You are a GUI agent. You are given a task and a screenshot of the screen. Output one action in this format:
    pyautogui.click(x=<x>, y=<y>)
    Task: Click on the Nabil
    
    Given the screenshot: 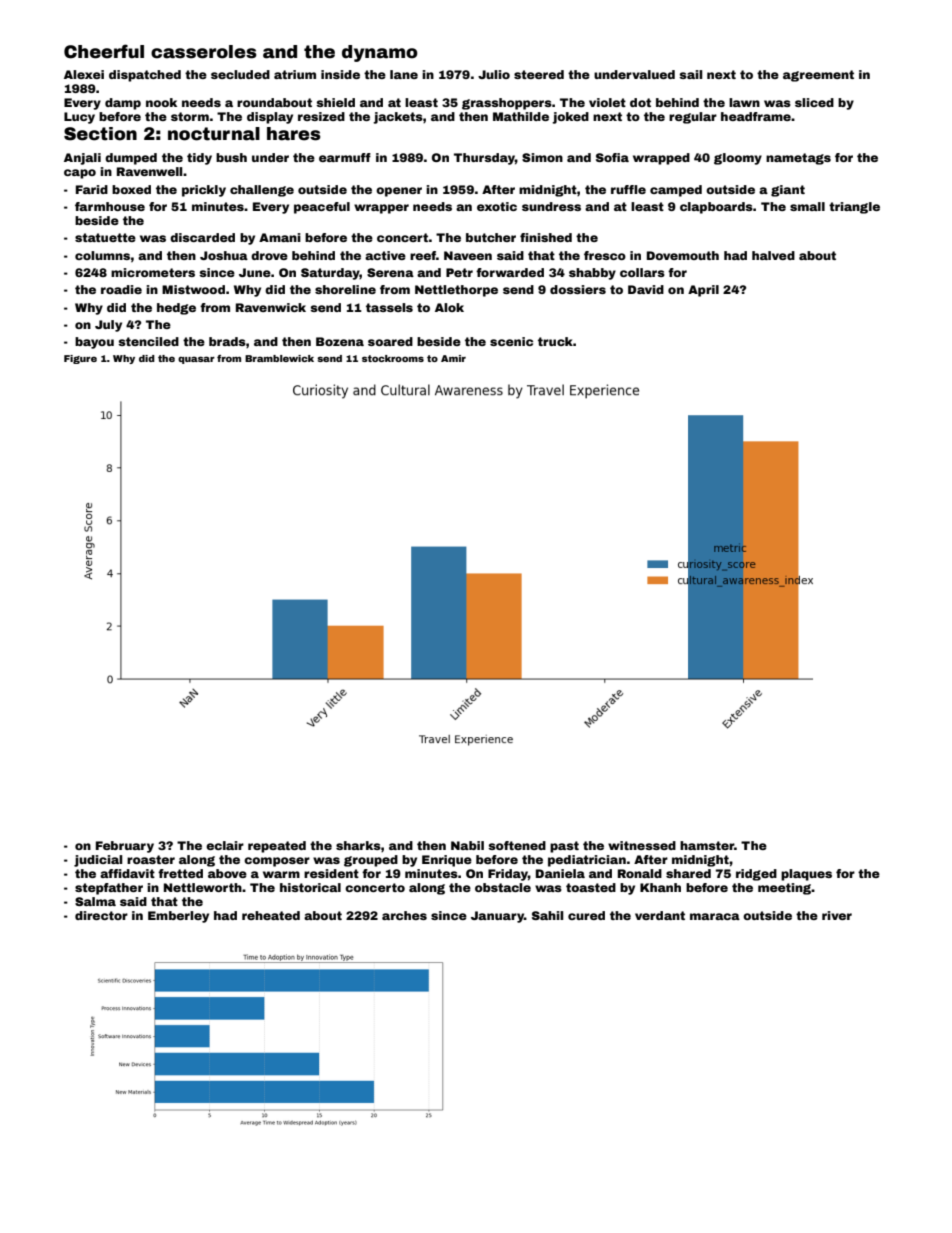 What is the action you would take?
    pyautogui.click(x=467, y=845)
